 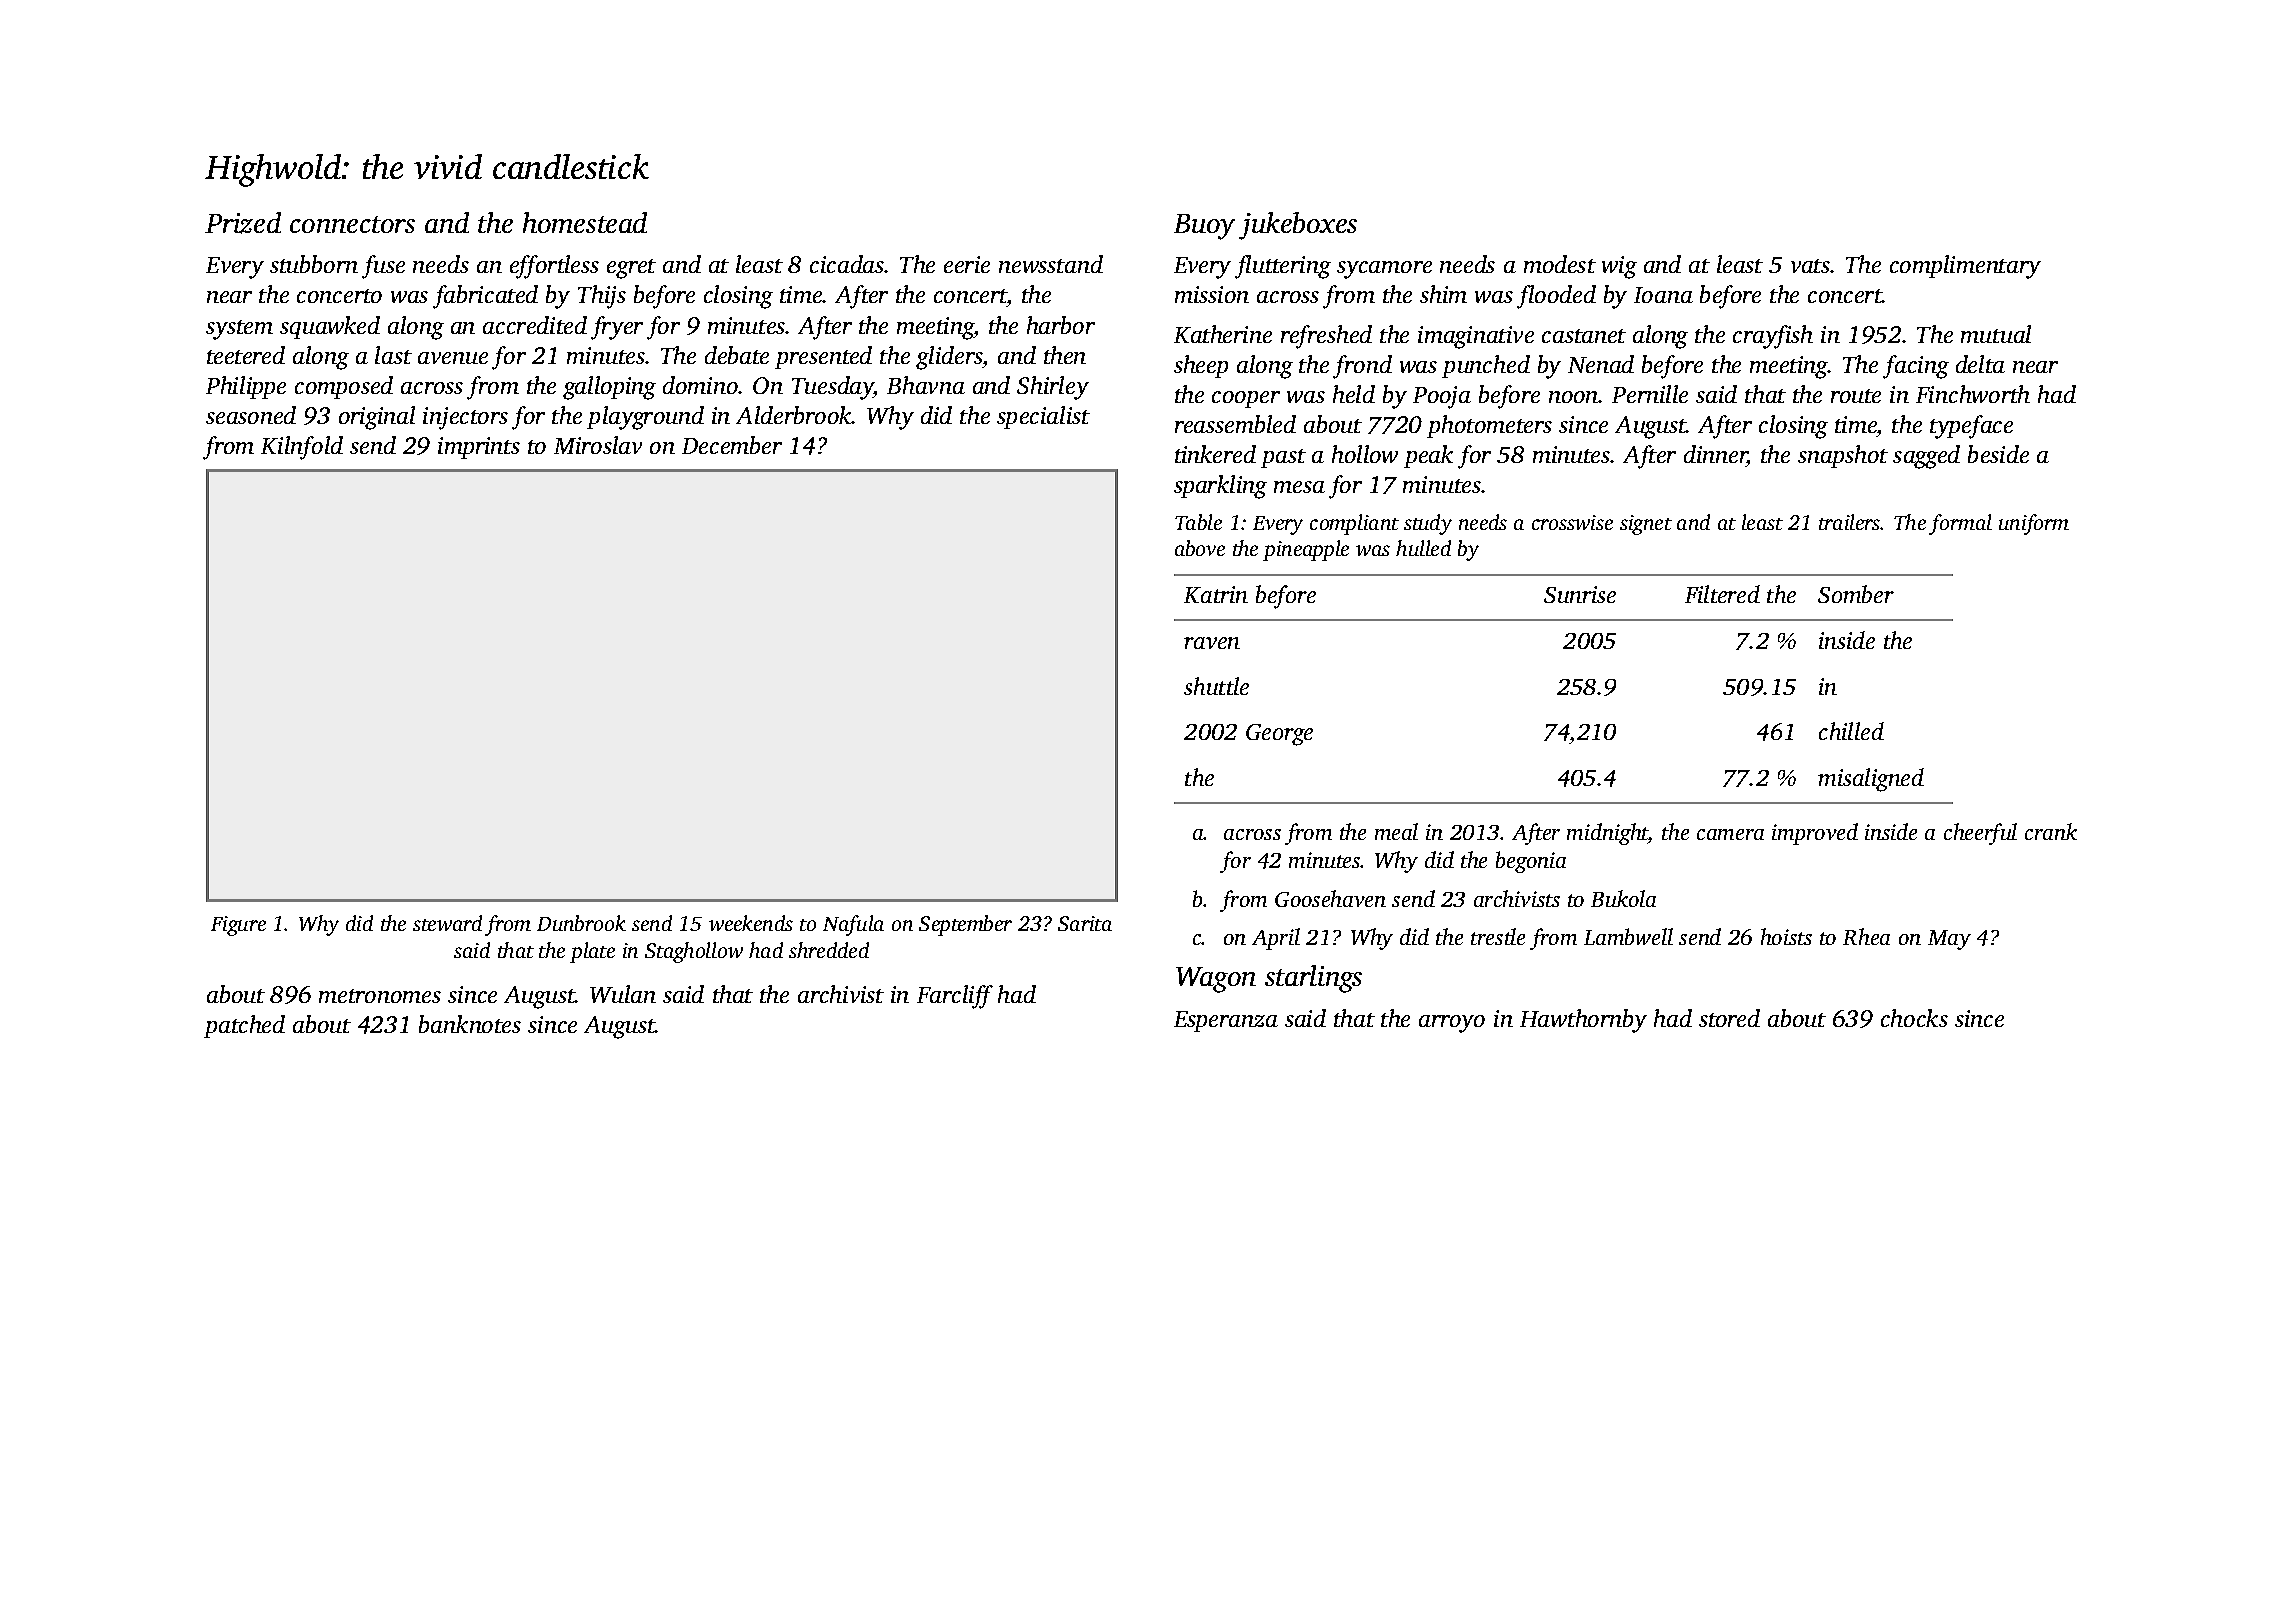 What do you see at coordinates (1722, 594) in the image?
I see `Filtered` at bounding box center [1722, 594].
